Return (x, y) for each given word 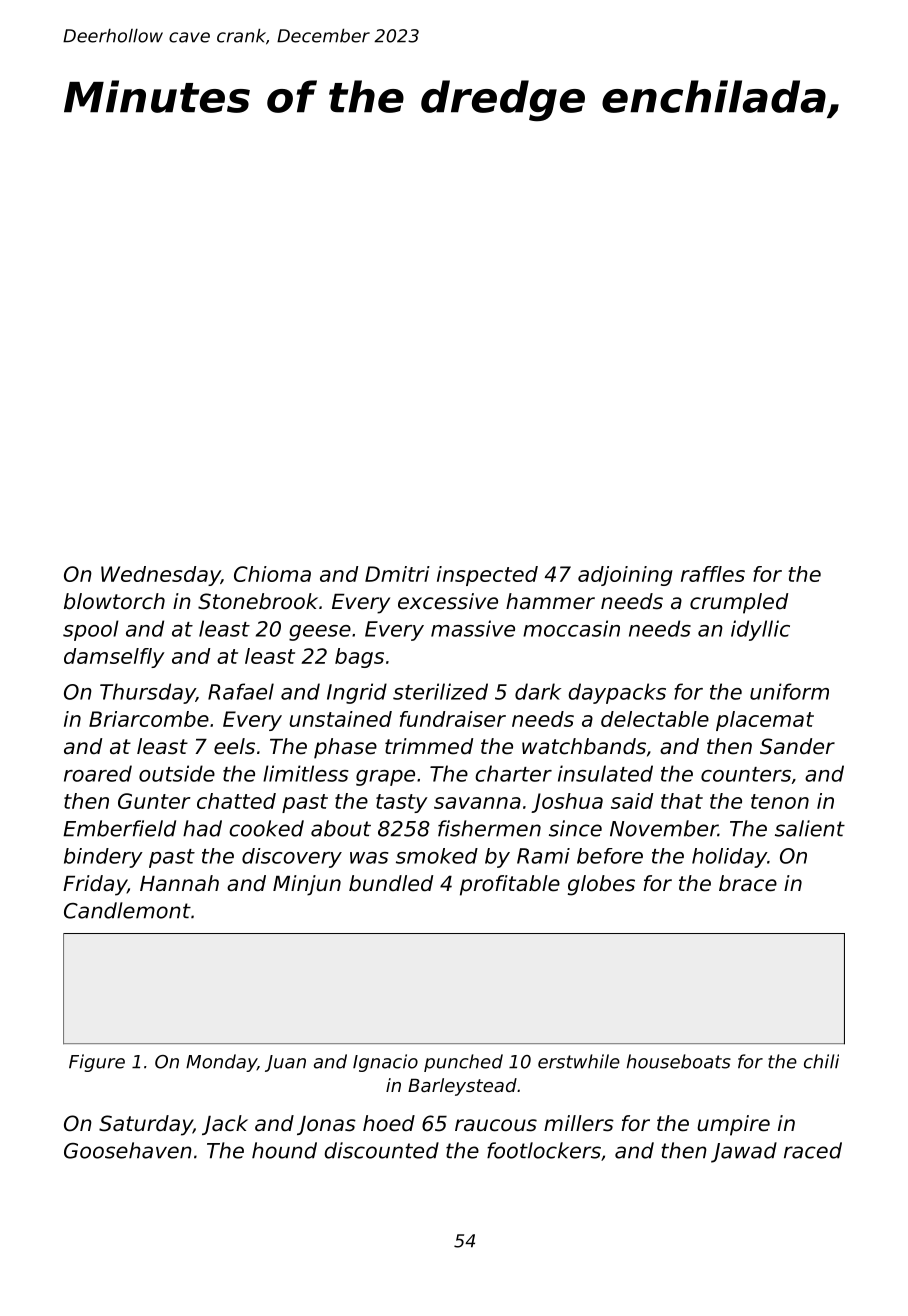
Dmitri (397, 574)
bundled (391, 883)
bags (359, 658)
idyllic (760, 630)
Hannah (179, 883)
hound (284, 1150)
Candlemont (127, 910)
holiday (729, 858)
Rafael (241, 691)
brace (748, 883)
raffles (713, 574)
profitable (510, 885)
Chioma (272, 574)
